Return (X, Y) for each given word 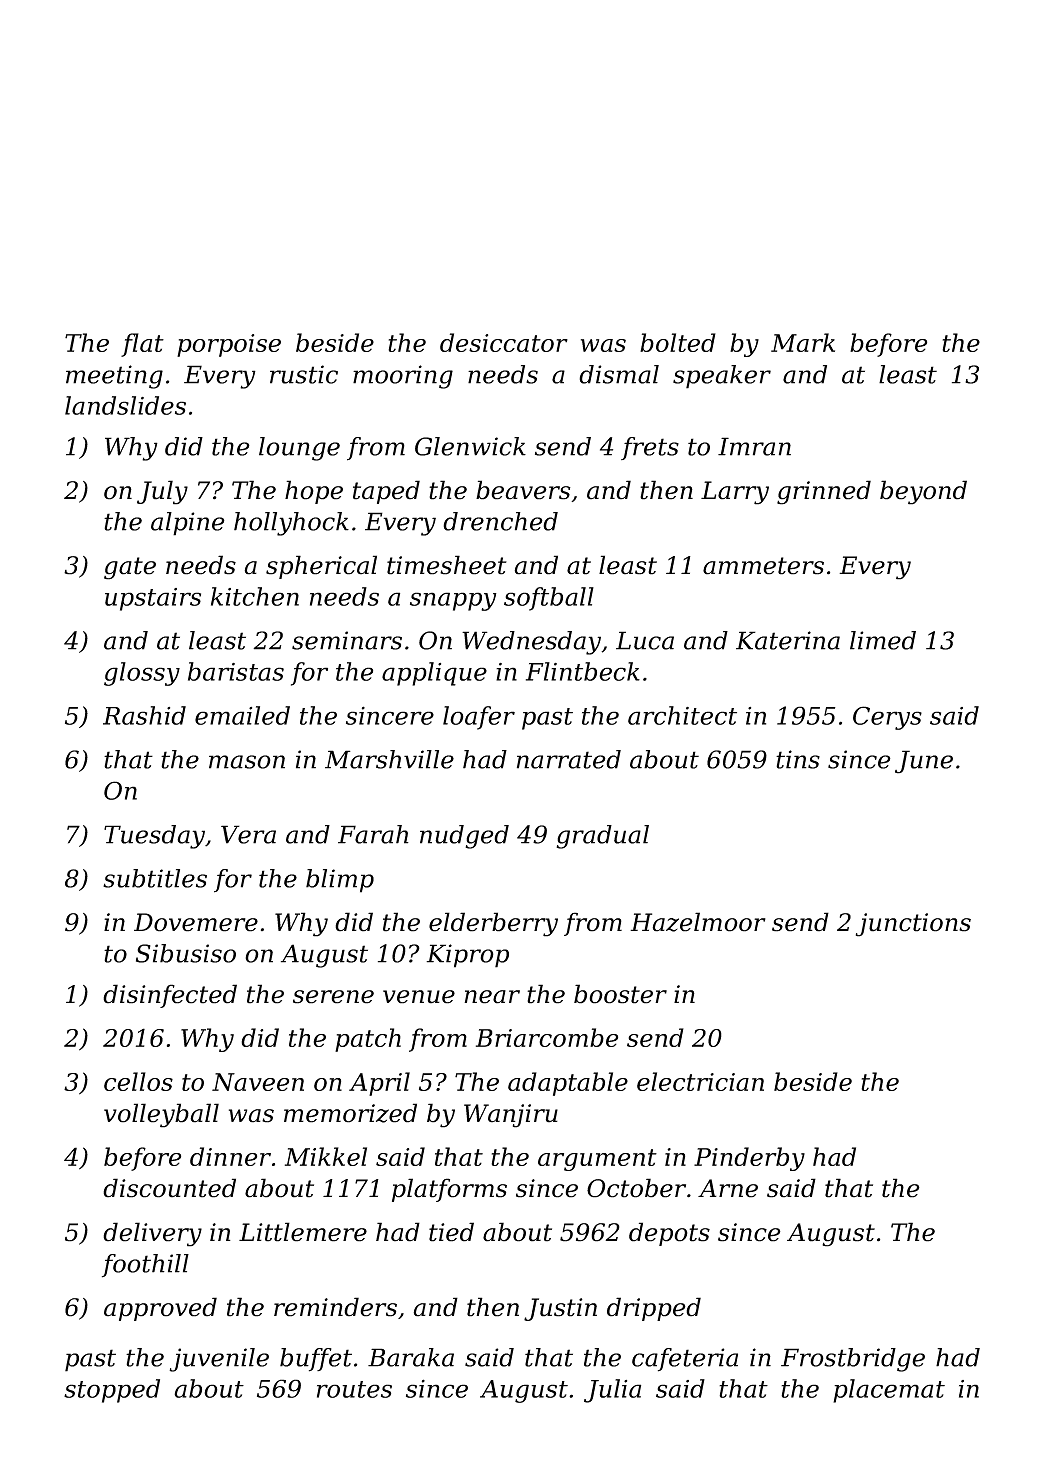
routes (354, 1389)
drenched (500, 521)
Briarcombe (547, 1037)
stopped (112, 1391)
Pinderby (749, 1159)
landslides (125, 405)
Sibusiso (186, 953)
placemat (889, 1391)
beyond (923, 492)
